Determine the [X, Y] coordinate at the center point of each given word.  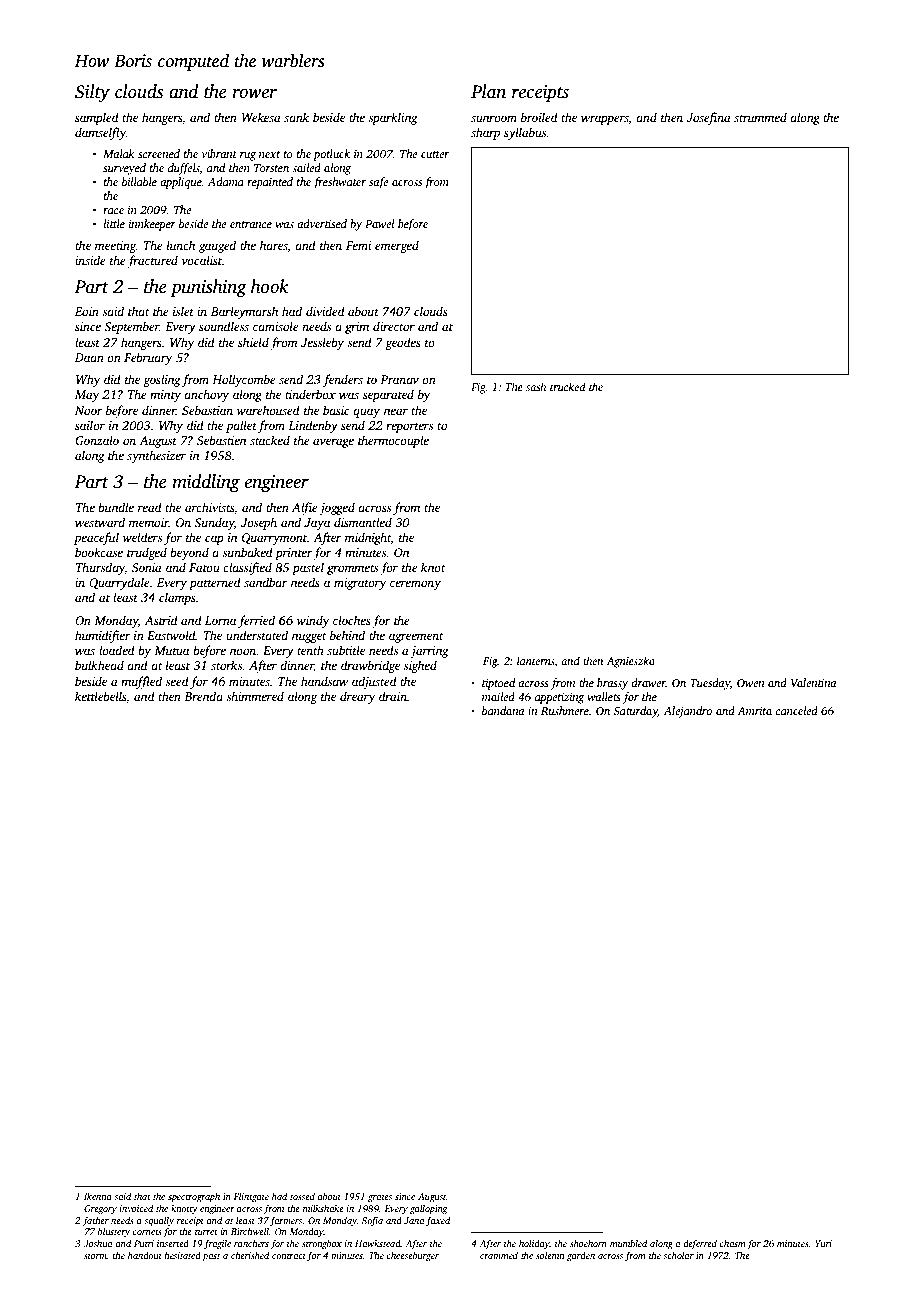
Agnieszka [630, 662]
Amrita [754, 711]
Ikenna [98, 1196]
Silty [92, 93]
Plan [488, 91]
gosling [161, 380]
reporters [409, 427]
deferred [700, 1244]
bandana [503, 710]
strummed [760, 117]
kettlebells [100, 696]
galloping [428, 1209]
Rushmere [565, 710]
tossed [302, 1196]
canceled [797, 710]
